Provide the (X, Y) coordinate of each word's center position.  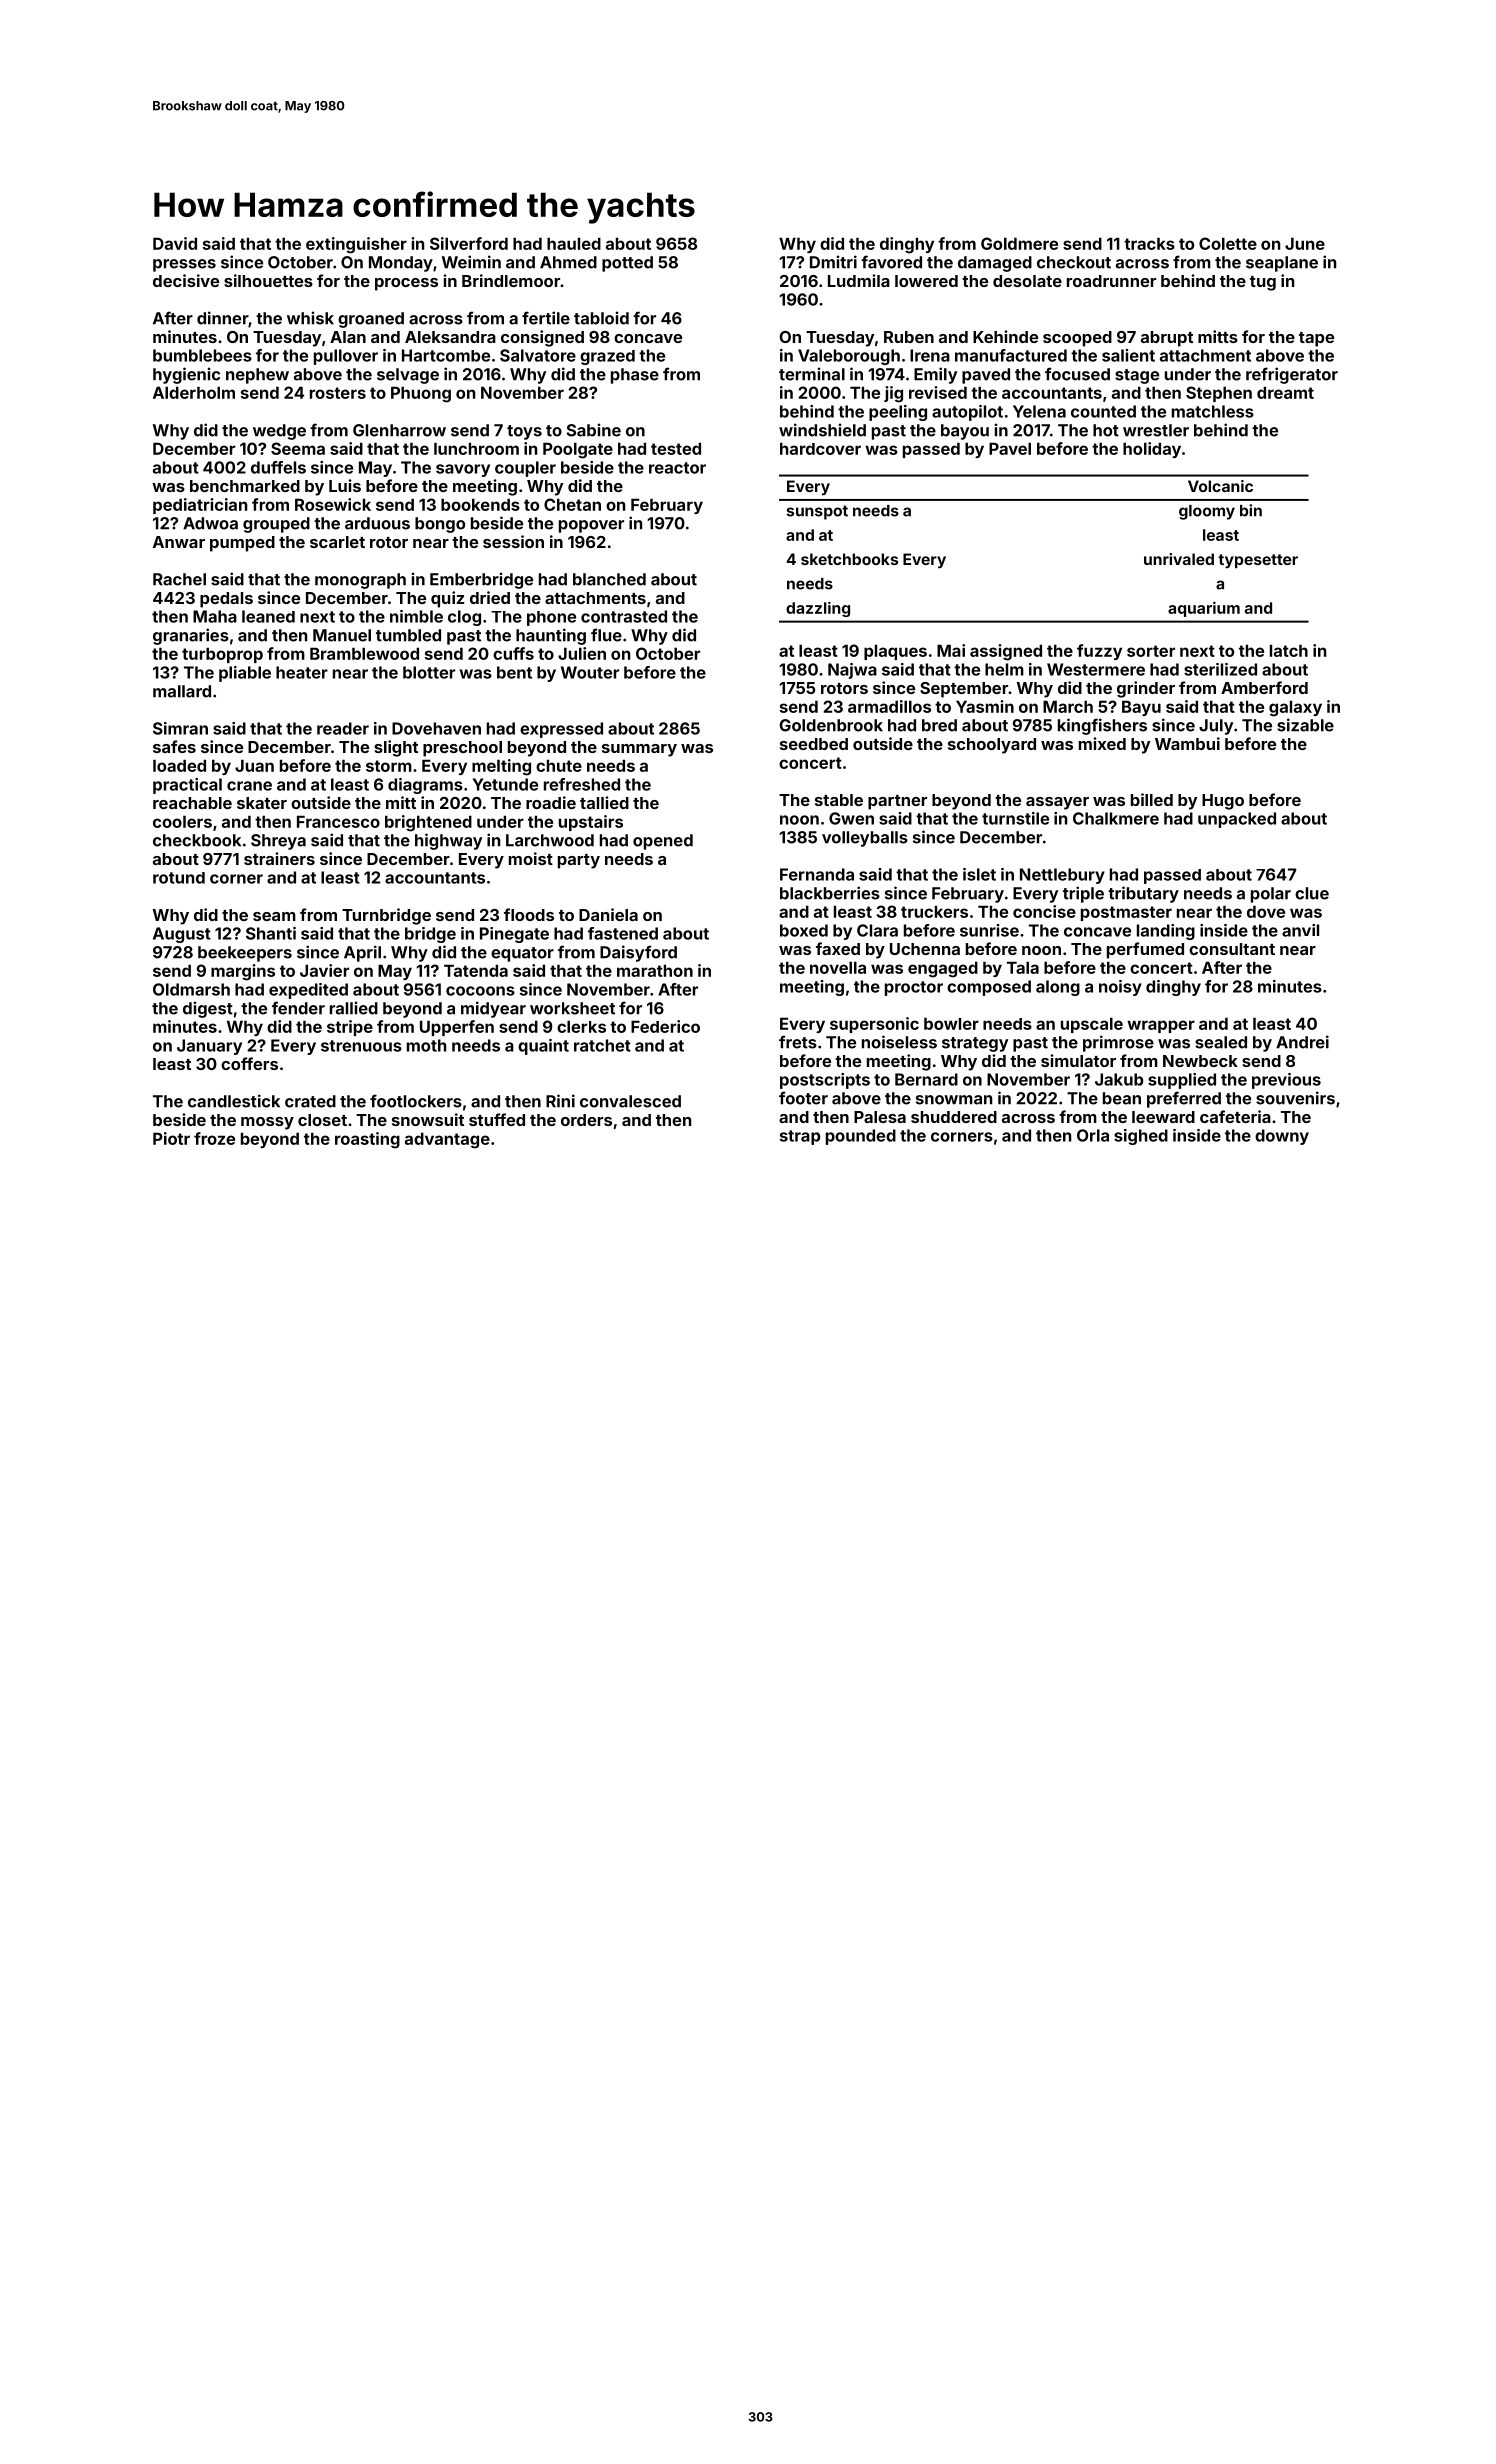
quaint (543, 1047)
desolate (1027, 281)
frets (798, 1042)
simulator (1078, 1060)
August (182, 935)
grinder (1146, 689)
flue (606, 635)
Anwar (179, 542)
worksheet (572, 1008)
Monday (401, 264)
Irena (930, 355)
